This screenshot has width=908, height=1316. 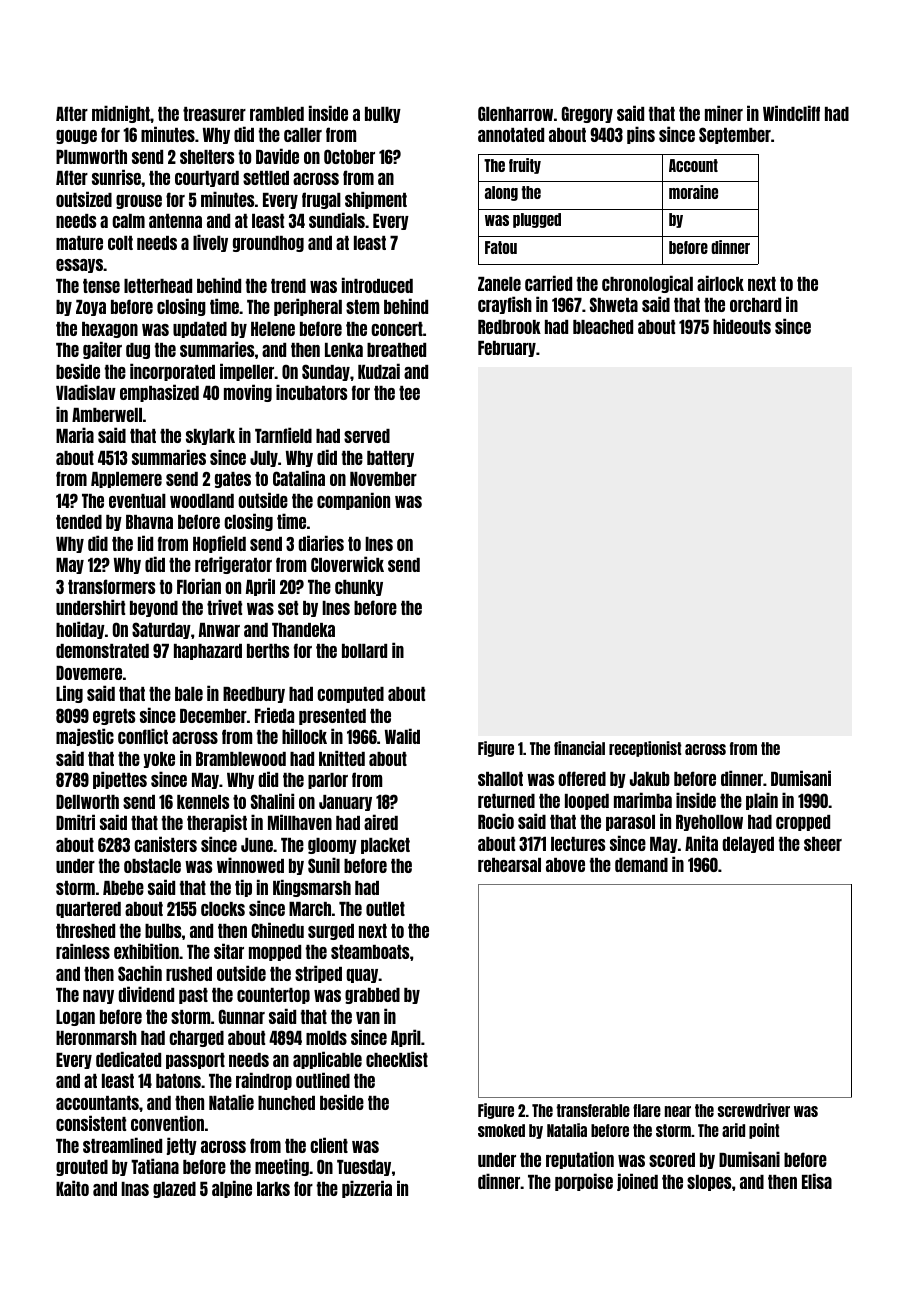 What do you see at coordinates (720, 283) in the screenshot?
I see `airlock` at bounding box center [720, 283].
